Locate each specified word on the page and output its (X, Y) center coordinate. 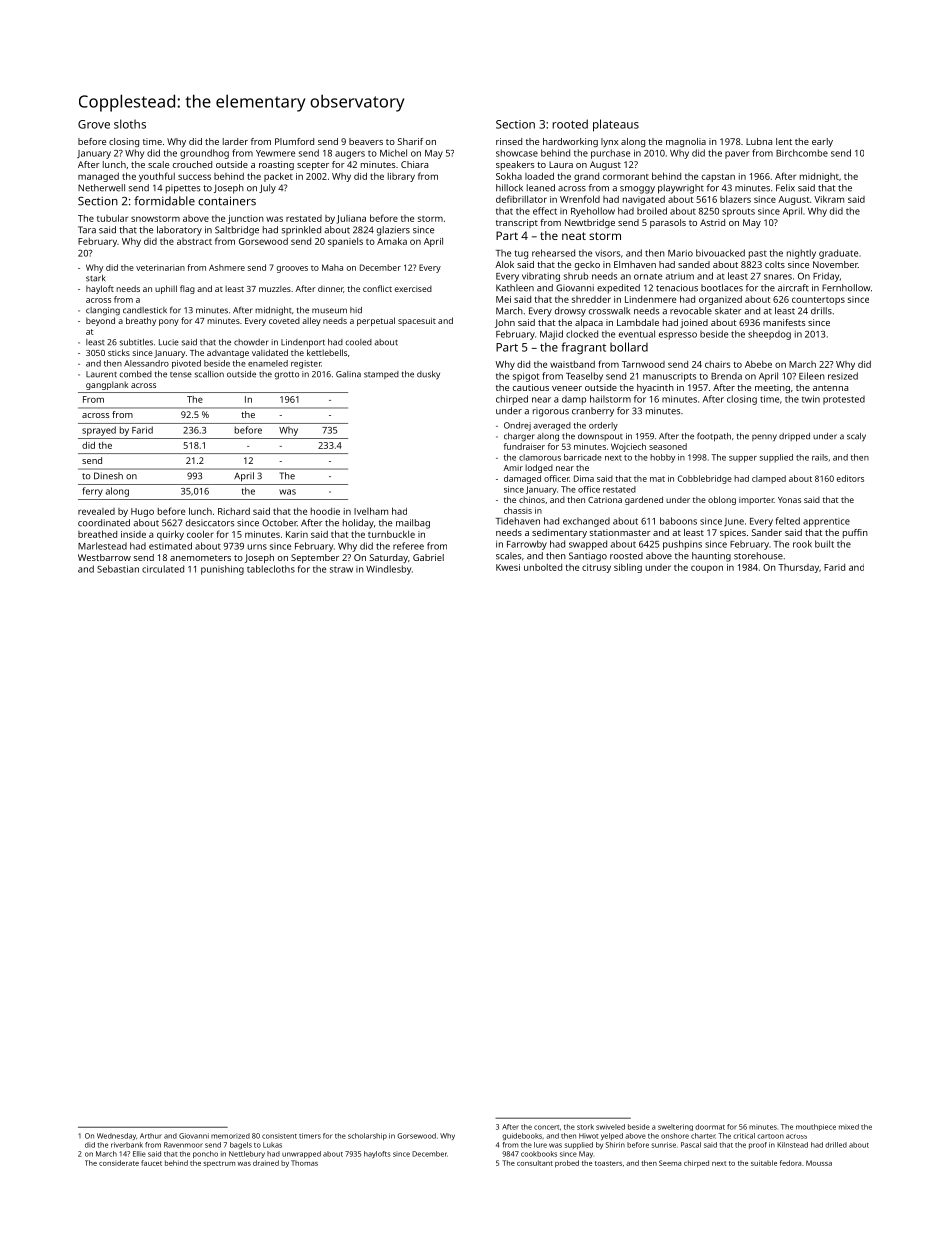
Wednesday (116, 1136)
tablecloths (271, 569)
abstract (194, 241)
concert (546, 1127)
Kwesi (508, 567)
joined (694, 323)
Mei (503, 299)
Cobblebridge (705, 479)
